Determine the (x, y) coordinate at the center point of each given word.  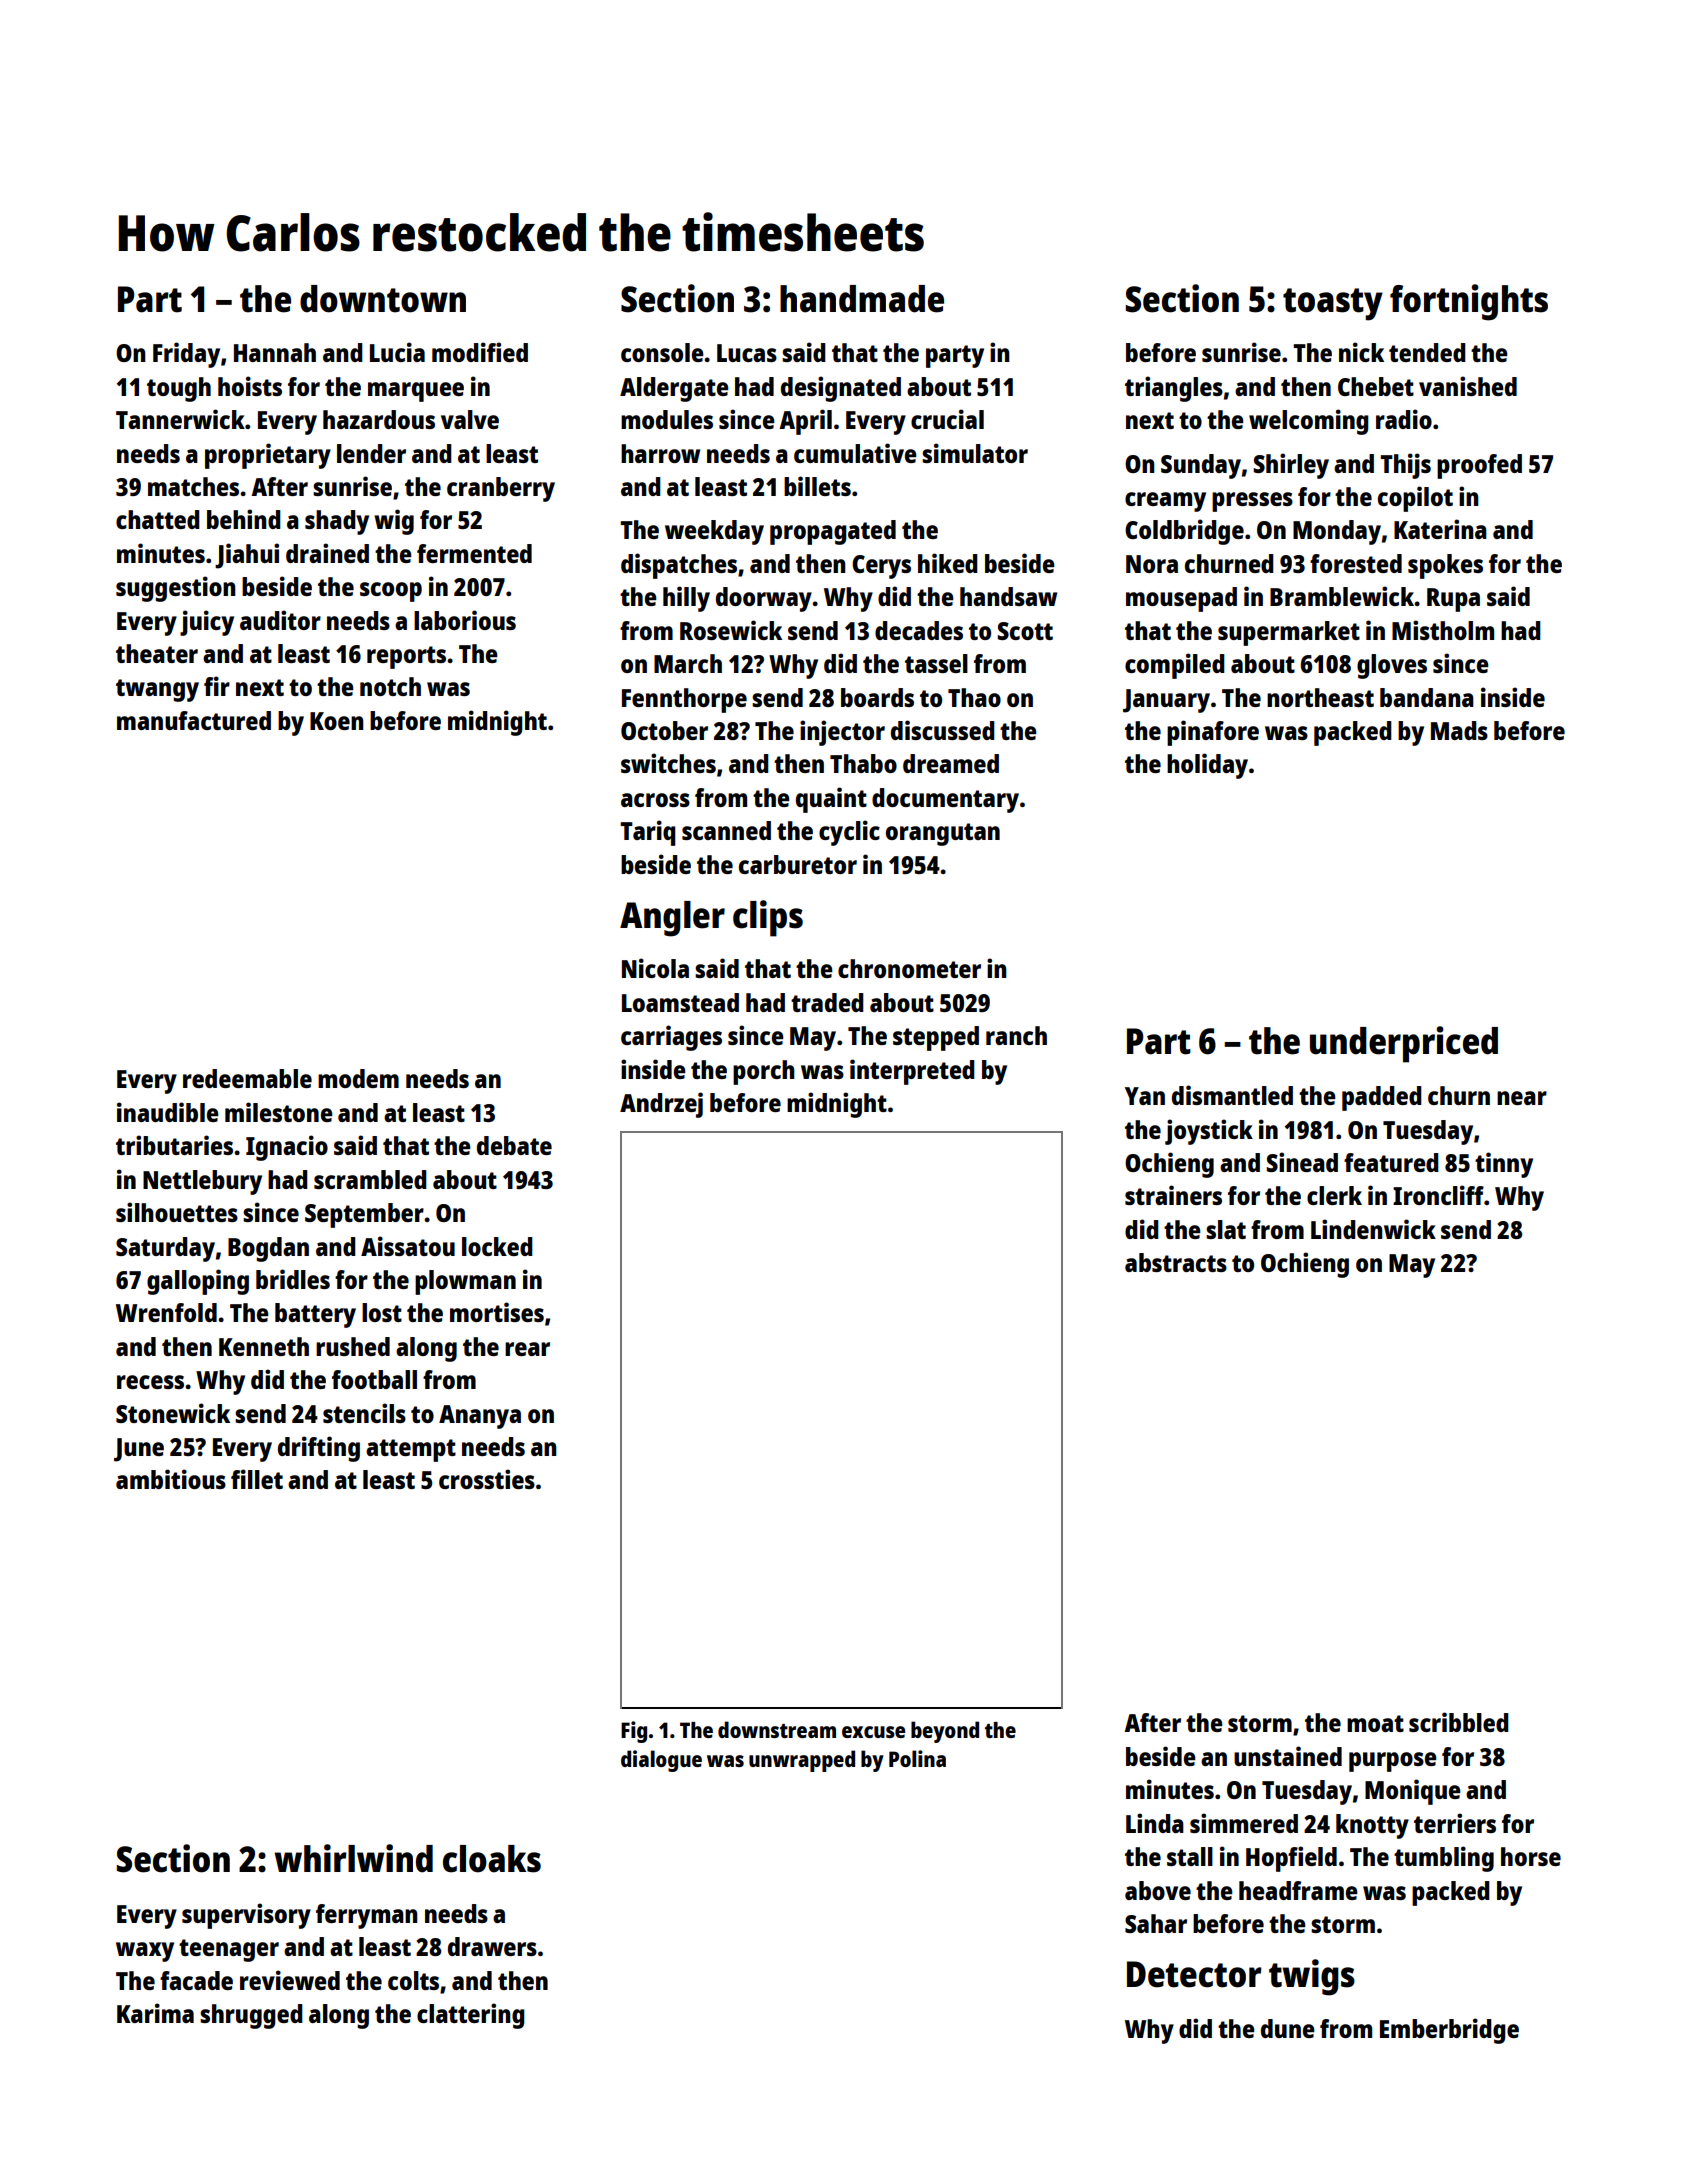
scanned (726, 830)
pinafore (1213, 733)
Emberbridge (1449, 2031)
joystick (1209, 1132)
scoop (391, 592)
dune (1287, 2028)
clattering (471, 2016)
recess (150, 1382)
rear (527, 1349)
